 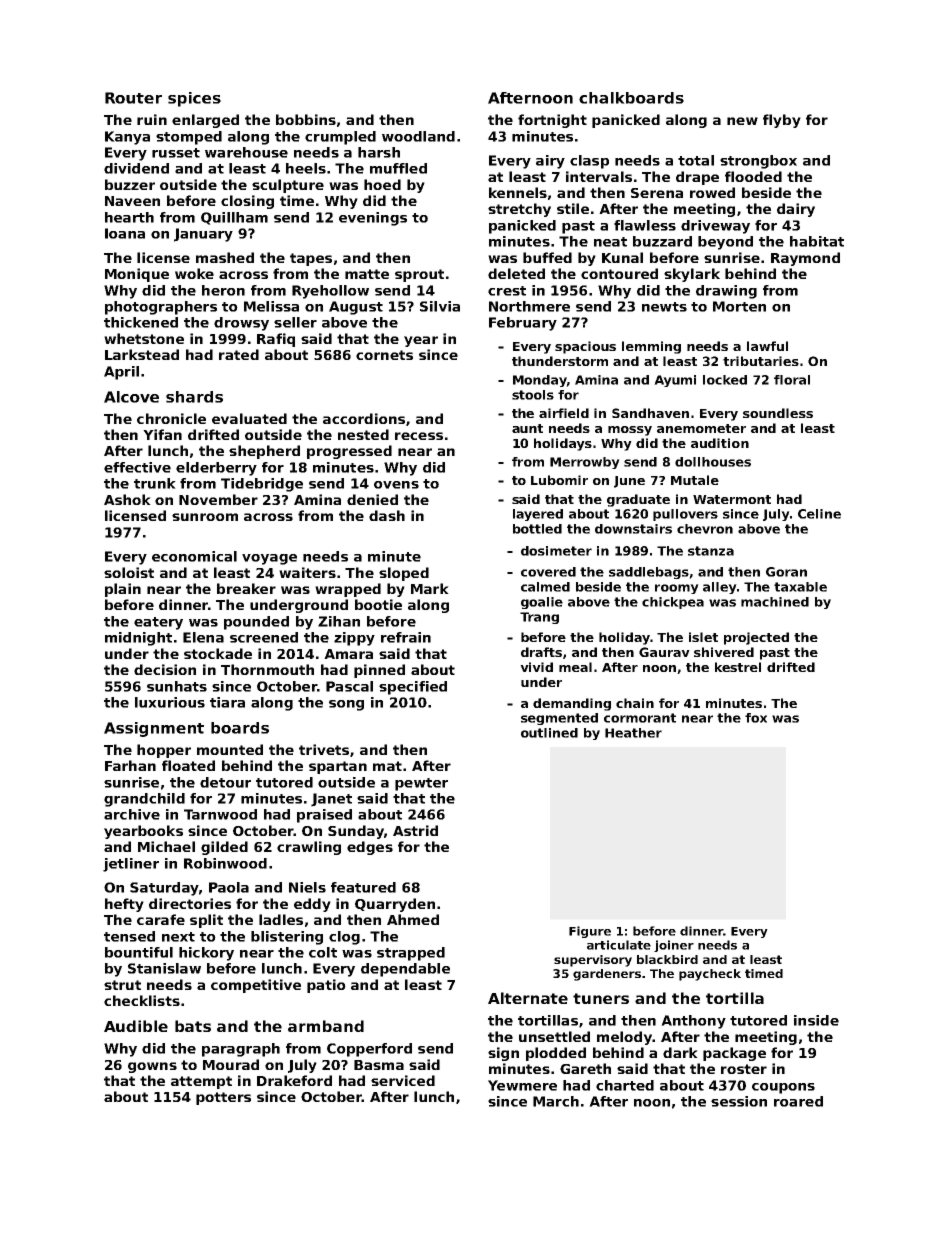 What do you see at coordinates (256, 986) in the screenshot?
I see `competitive` at bounding box center [256, 986].
